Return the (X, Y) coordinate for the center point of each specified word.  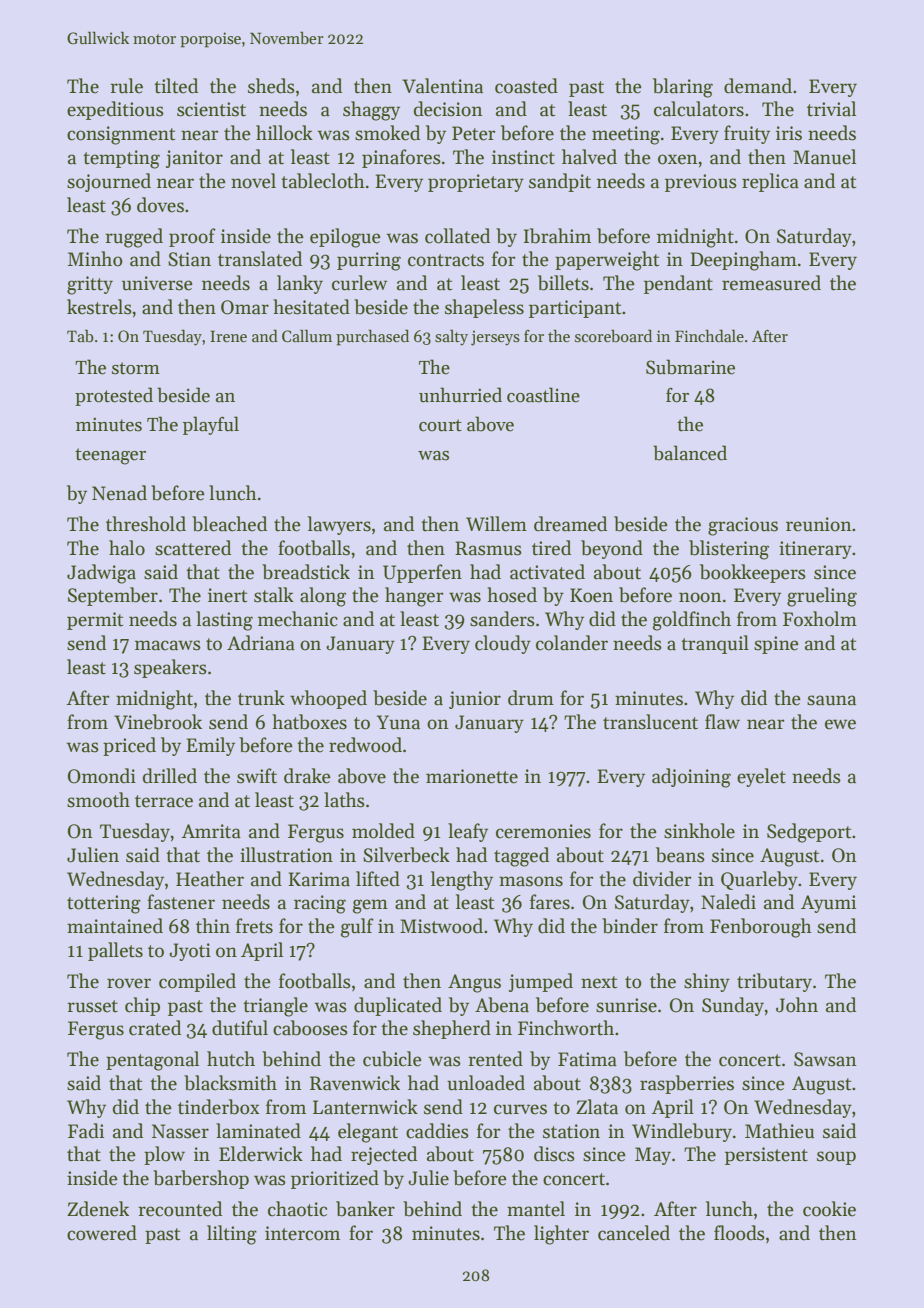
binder (630, 926)
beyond (612, 549)
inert (227, 595)
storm (136, 368)
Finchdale (709, 335)
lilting (232, 1235)
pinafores (401, 158)
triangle (275, 1007)
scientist (211, 109)
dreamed (570, 524)
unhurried (460, 395)
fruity (747, 134)
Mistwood (441, 926)
